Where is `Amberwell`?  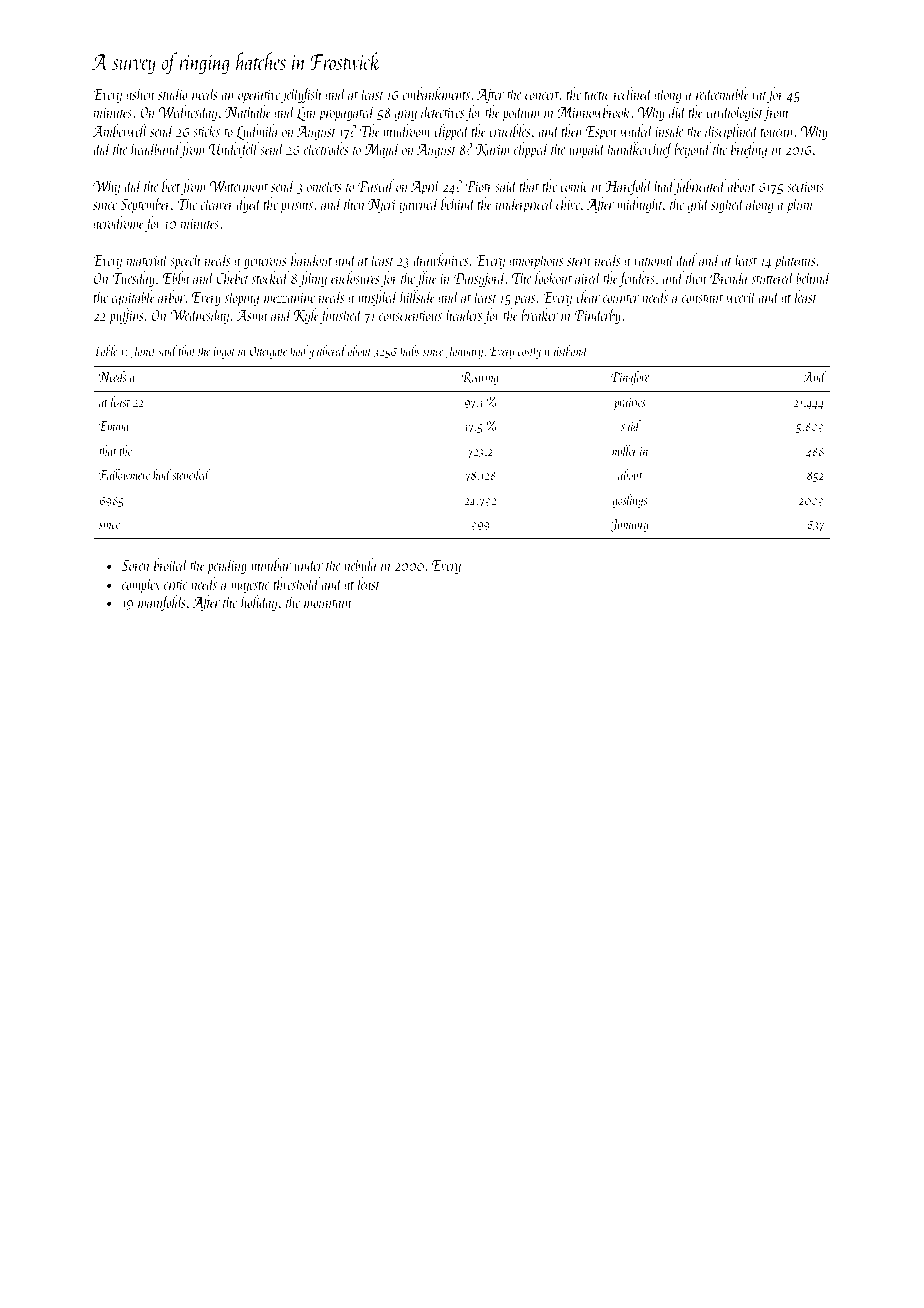 Amberwell is located at coordinates (120, 130).
